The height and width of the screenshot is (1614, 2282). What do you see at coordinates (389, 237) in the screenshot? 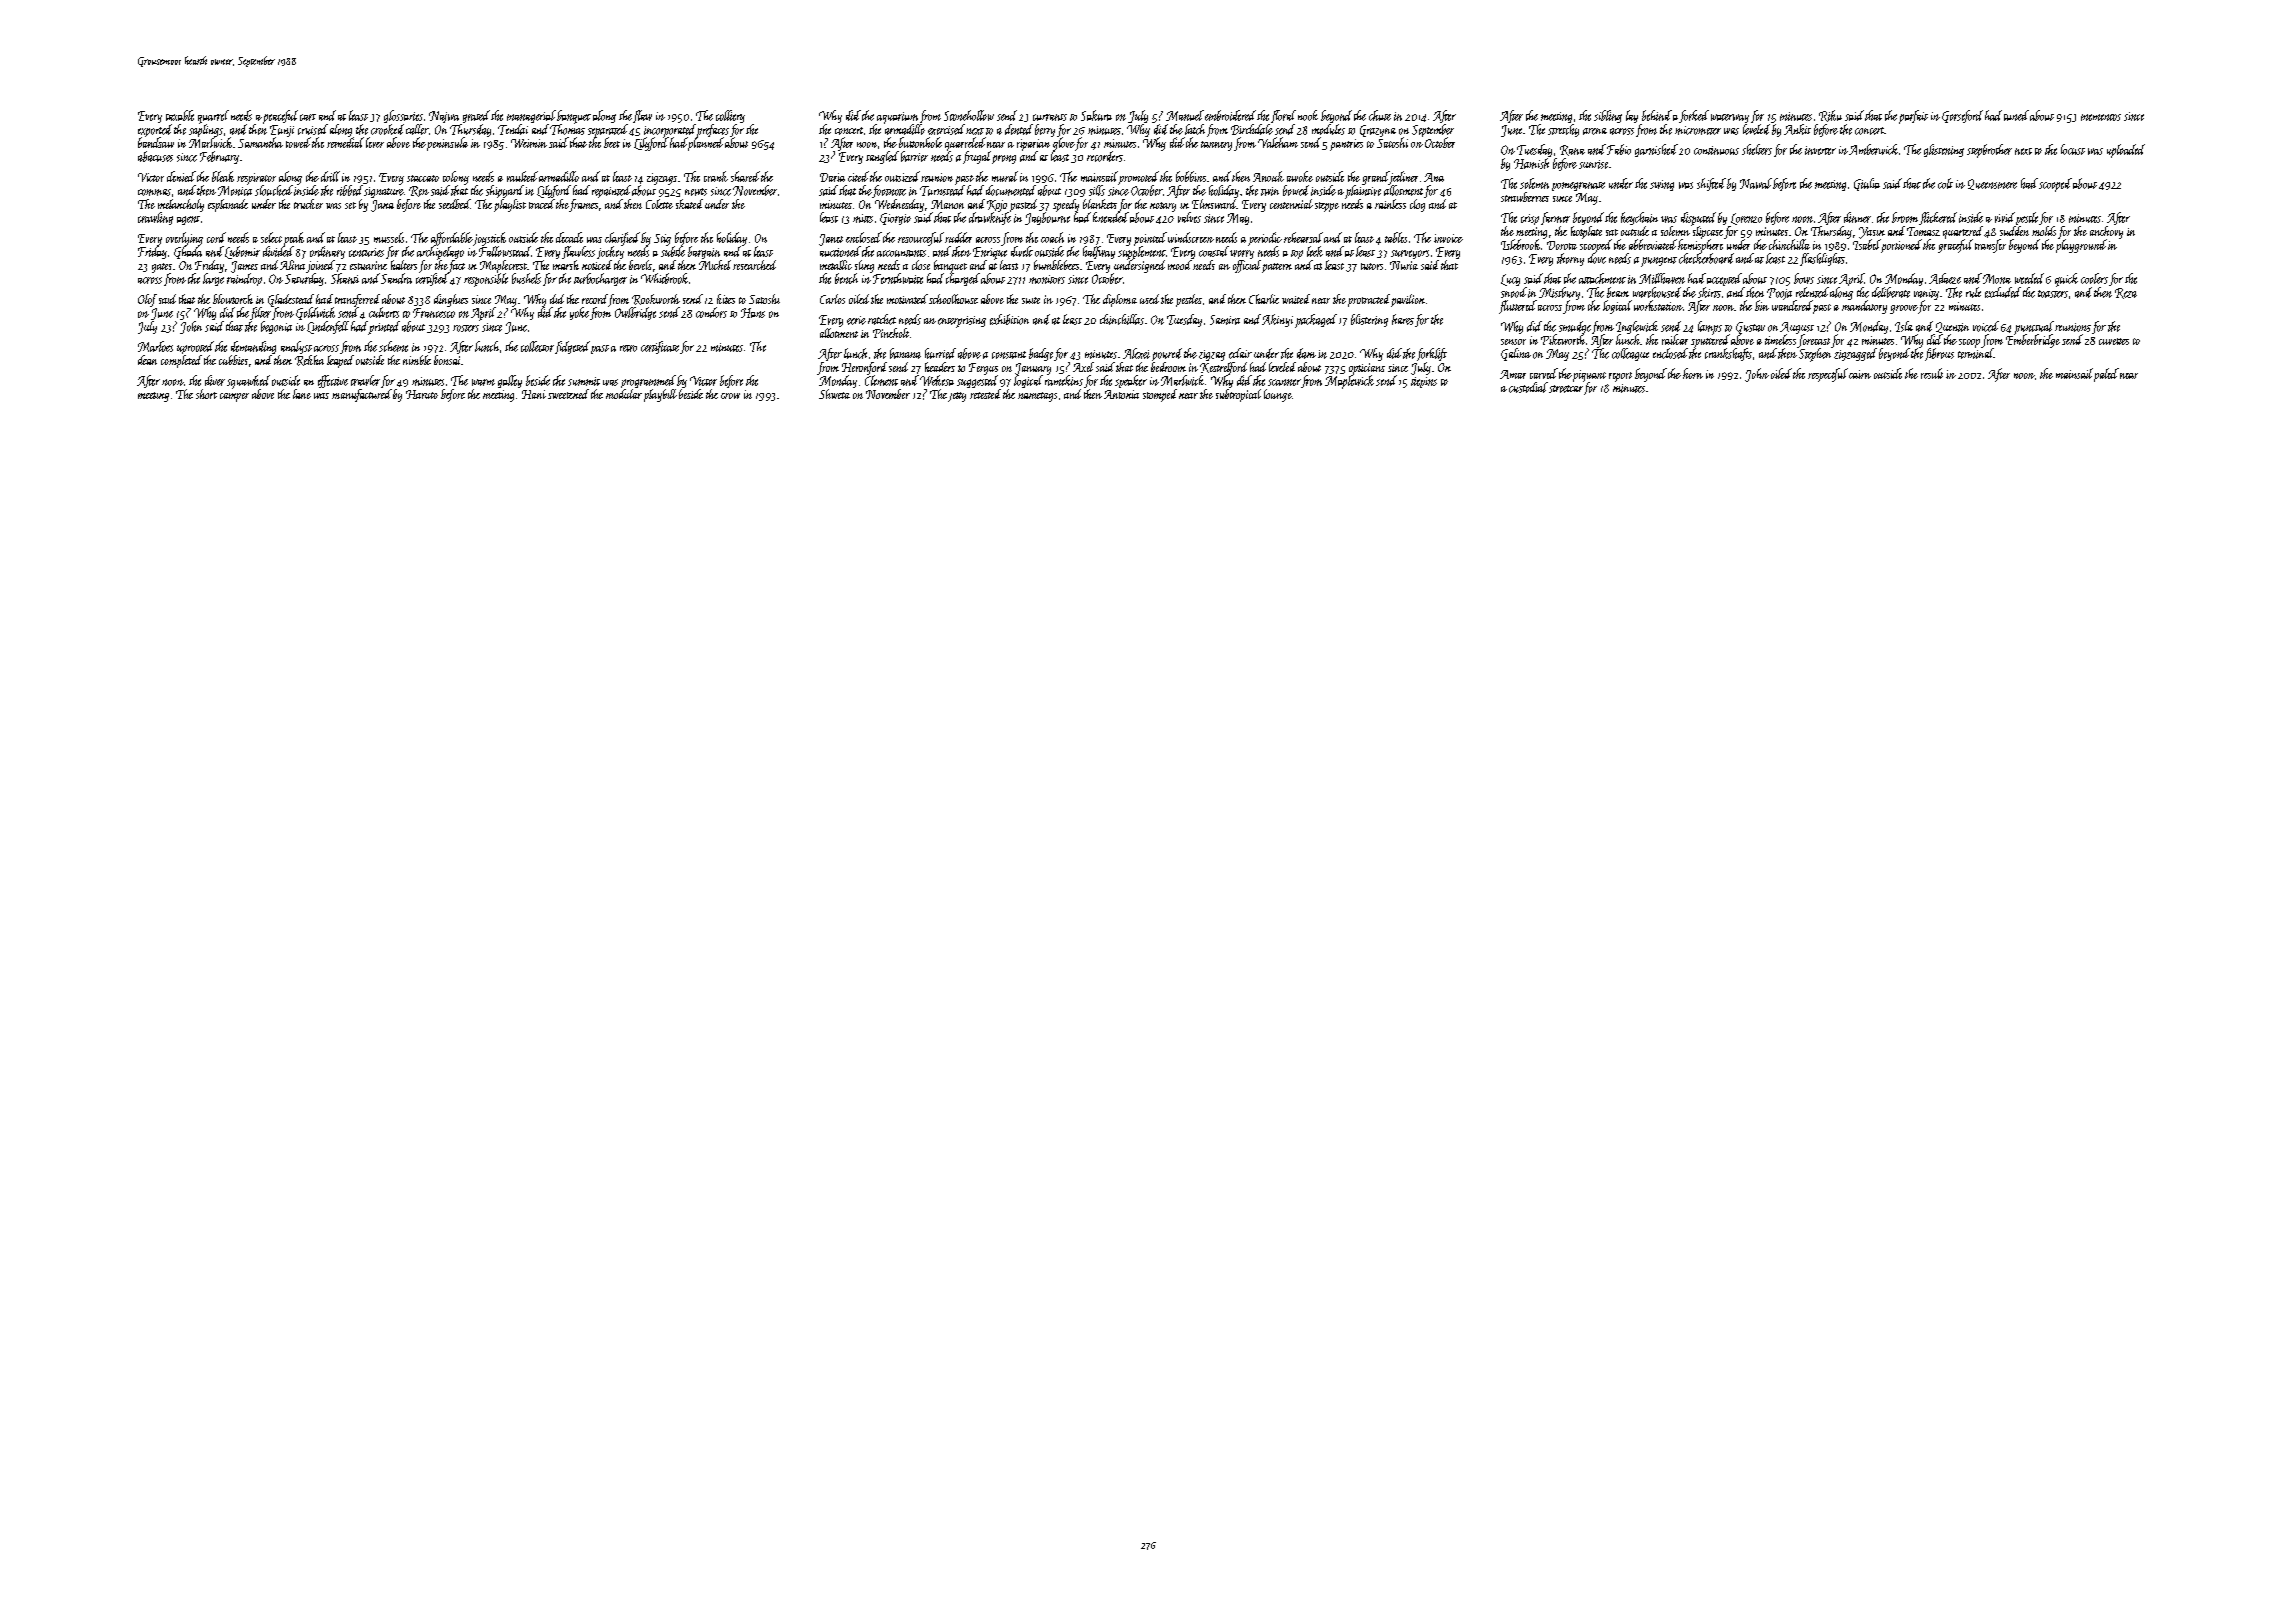
I see `mussels` at bounding box center [389, 237].
